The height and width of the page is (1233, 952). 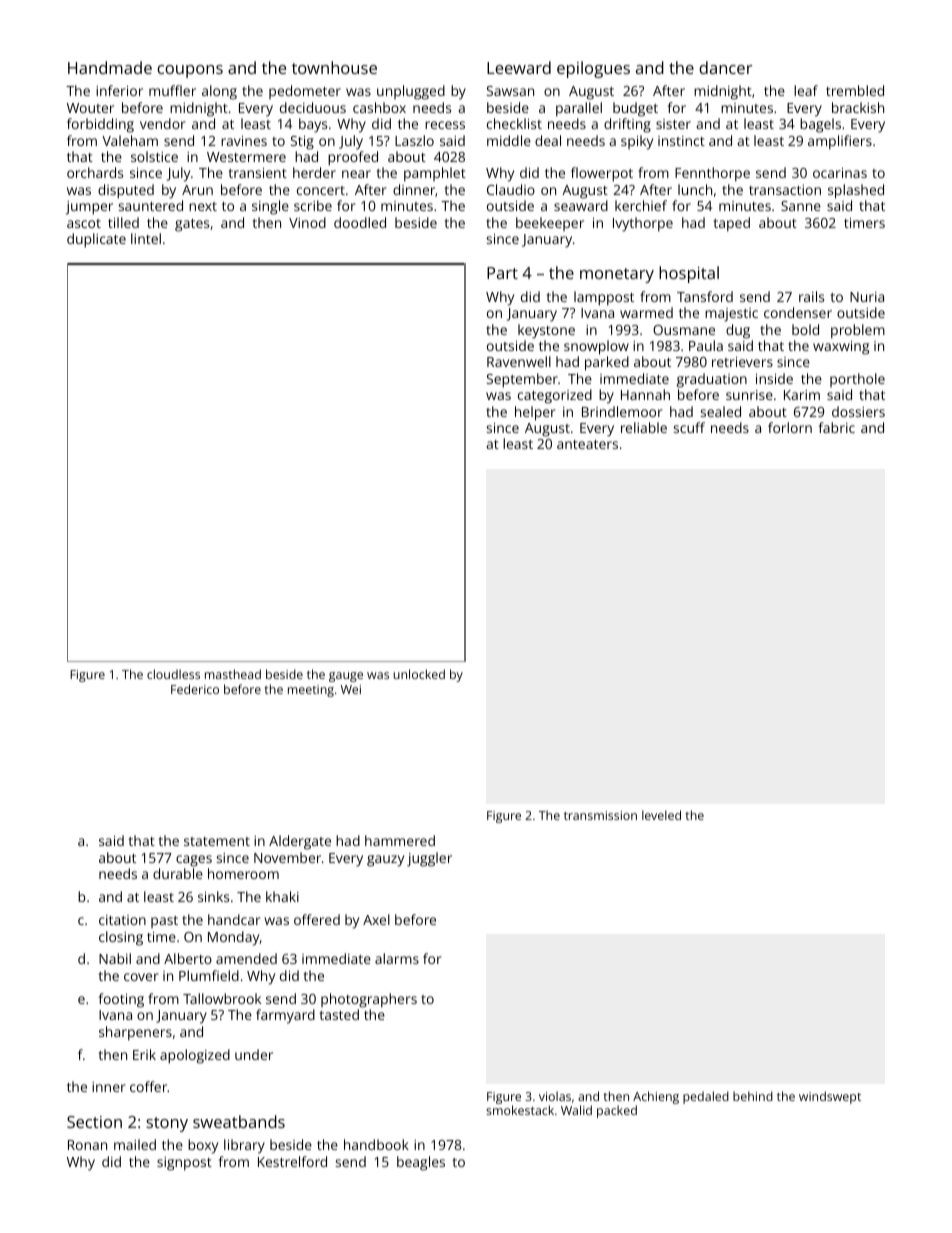 What do you see at coordinates (300, 842) in the page?
I see `Aldergate` at bounding box center [300, 842].
